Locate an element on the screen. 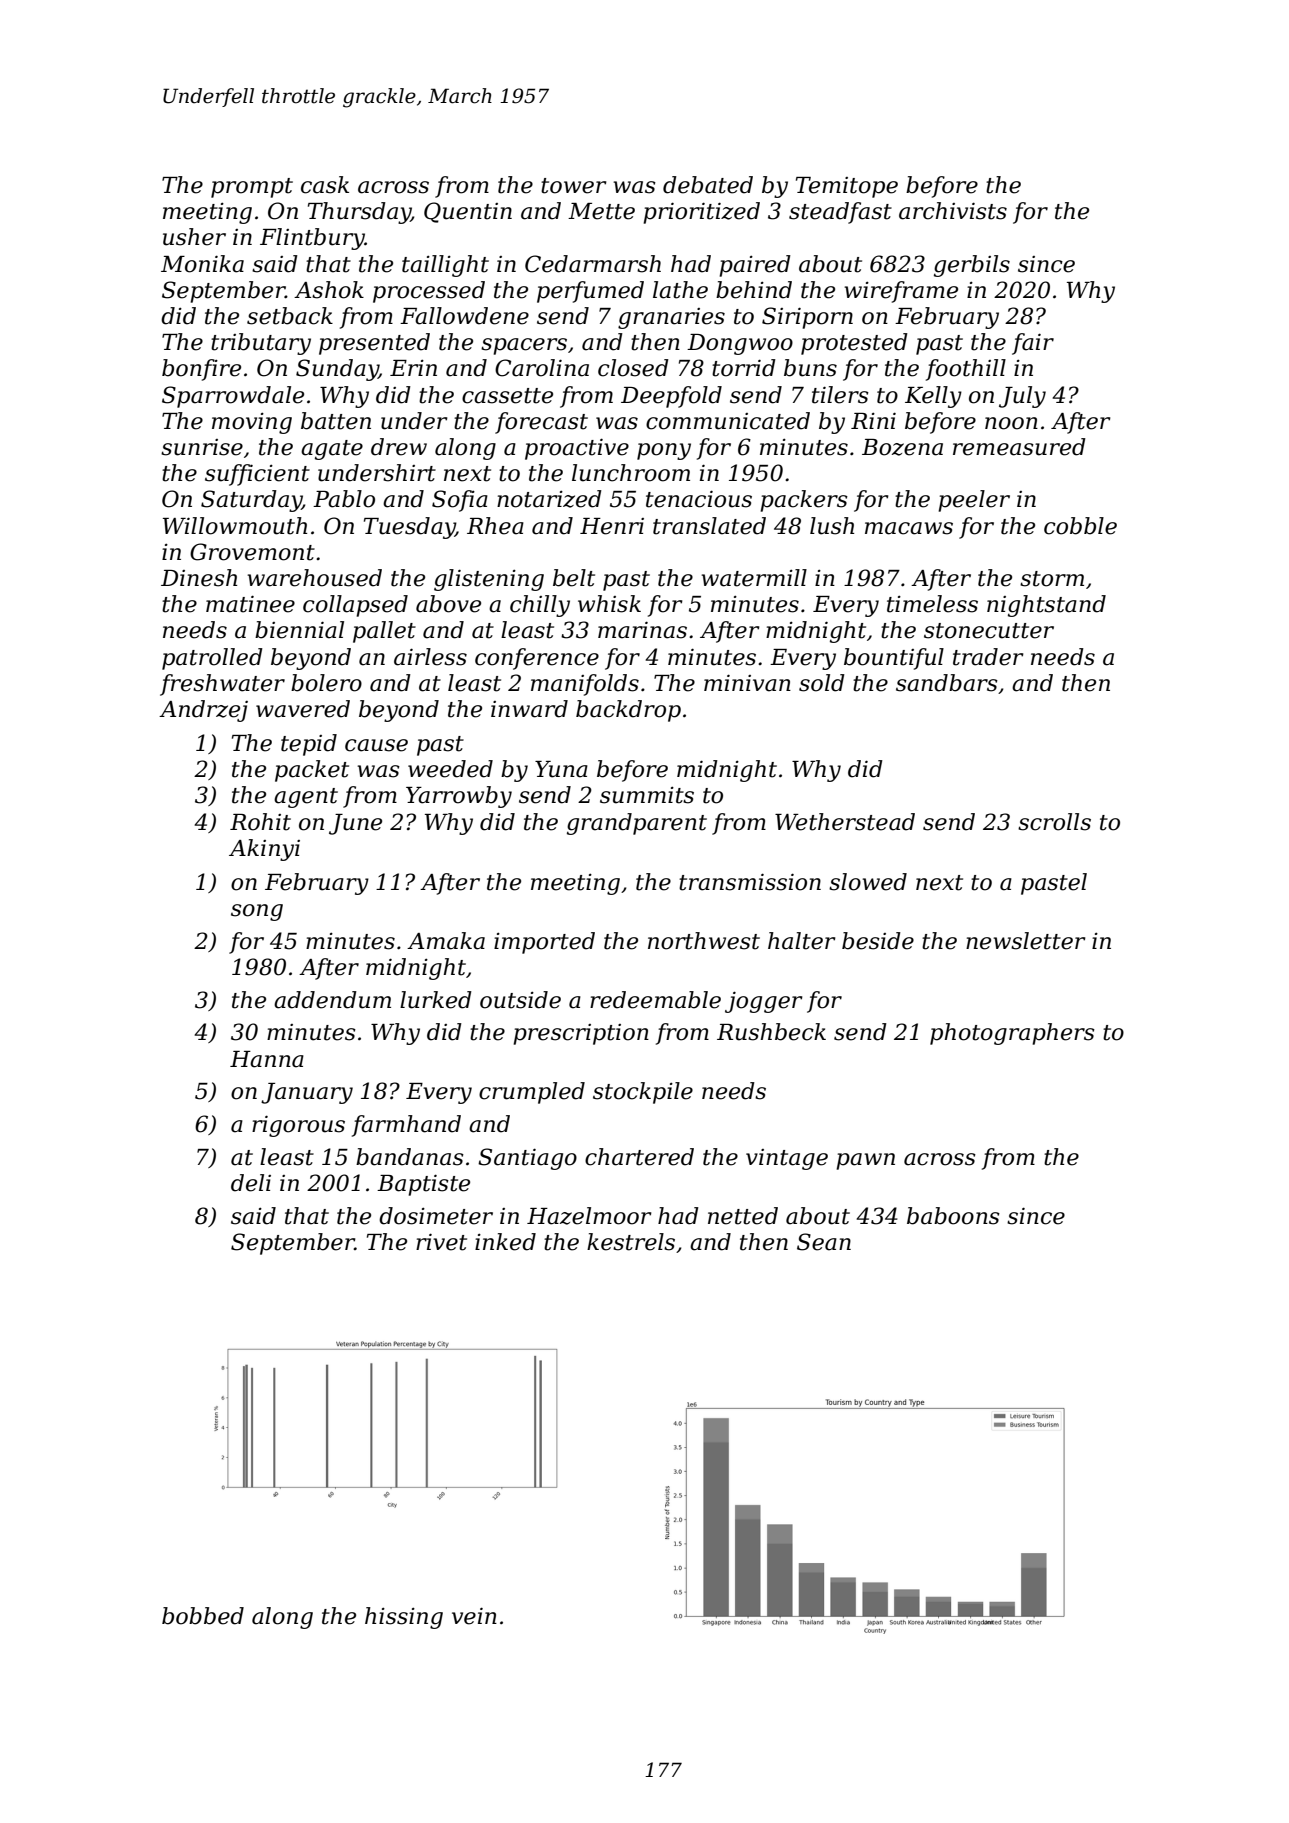 This screenshot has height=1823, width=1289. vein is located at coordinates (474, 1616).
